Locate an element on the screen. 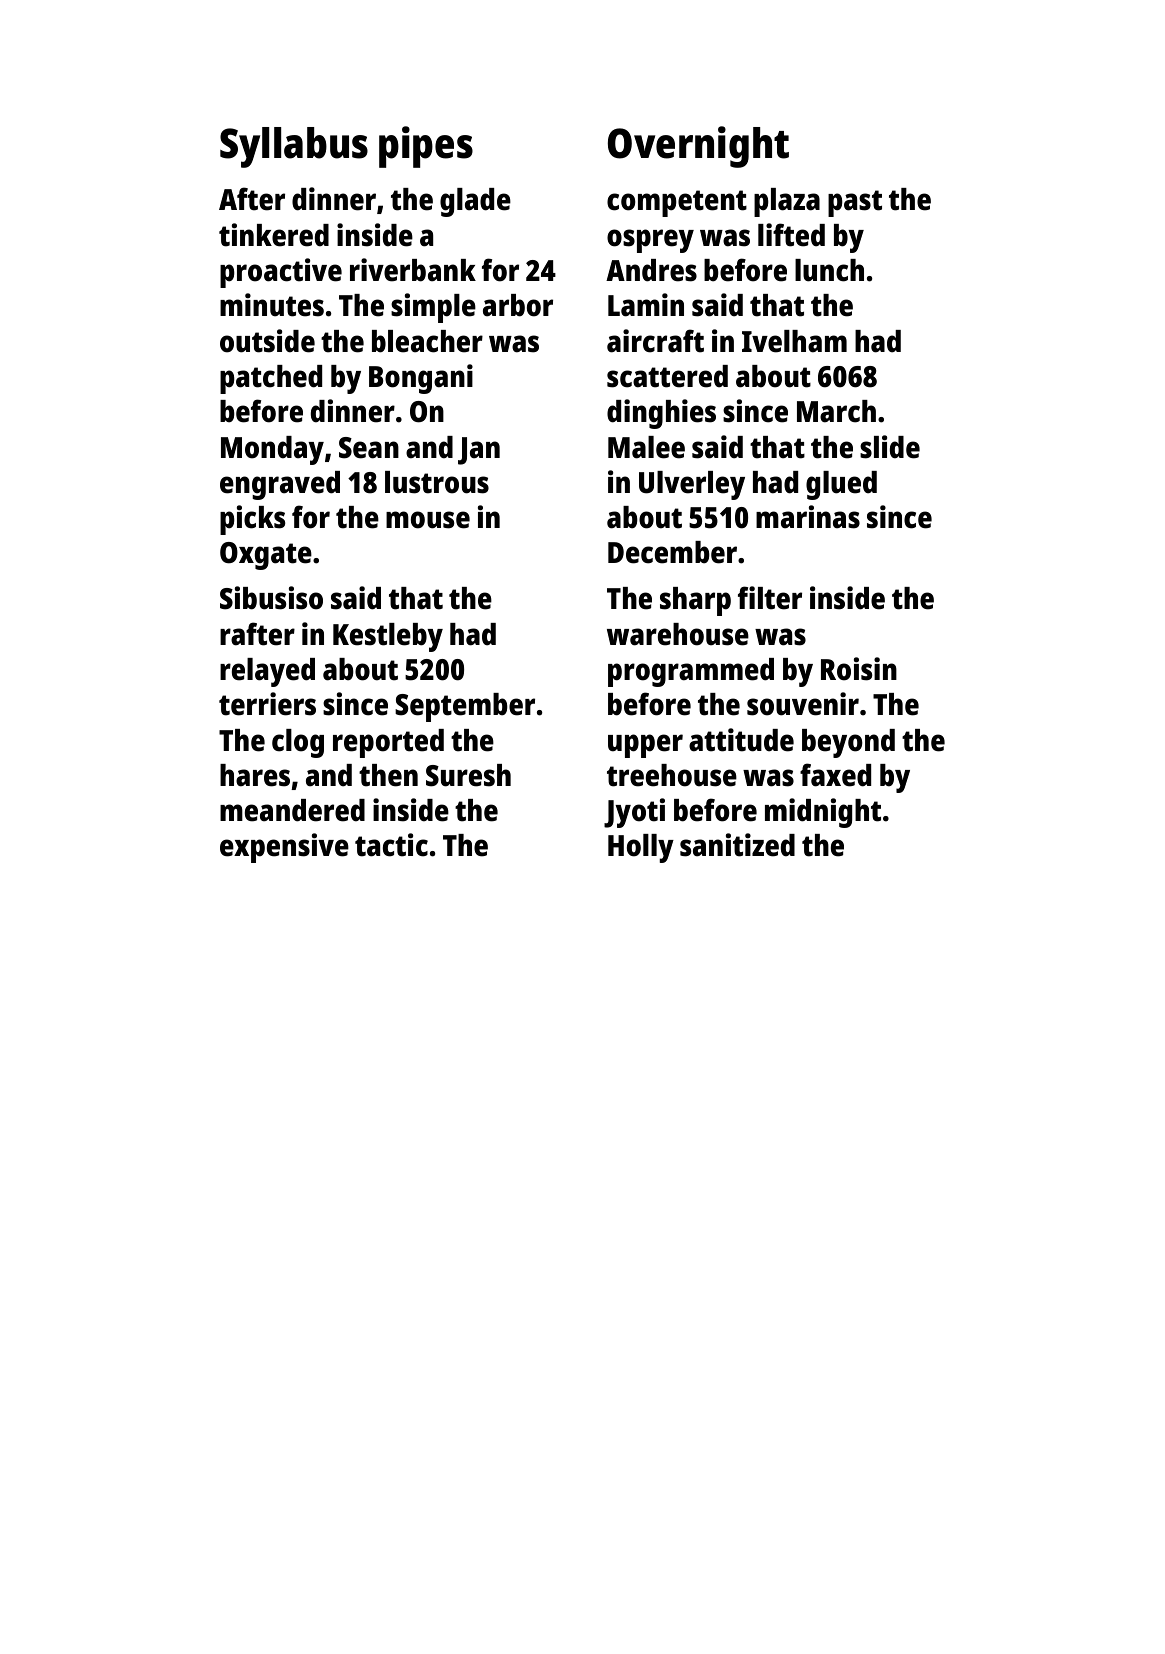 This screenshot has width=1165, height=1654. plaza is located at coordinates (787, 202).
